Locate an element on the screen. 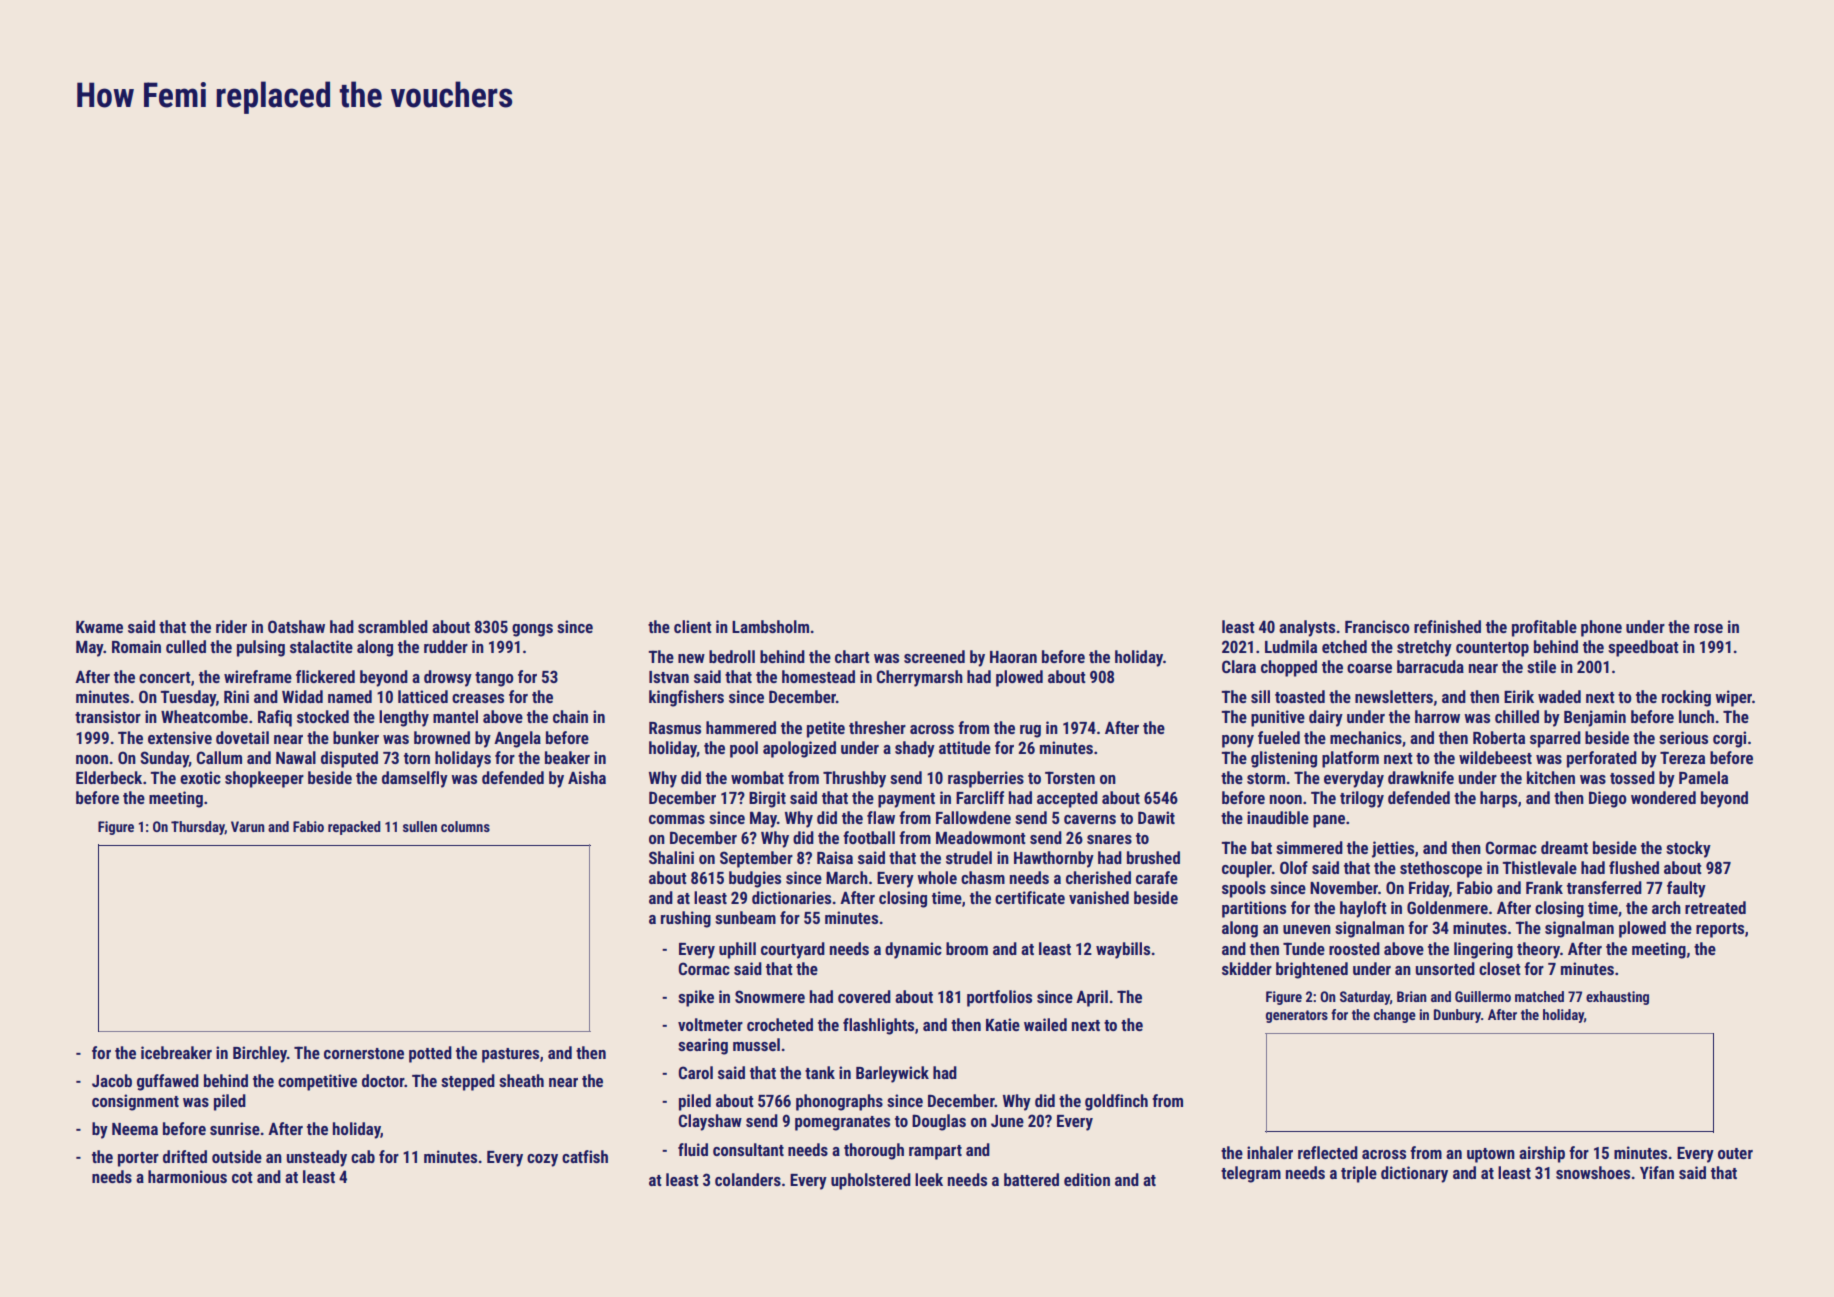  rushing is located at coordinates (686, 919).
